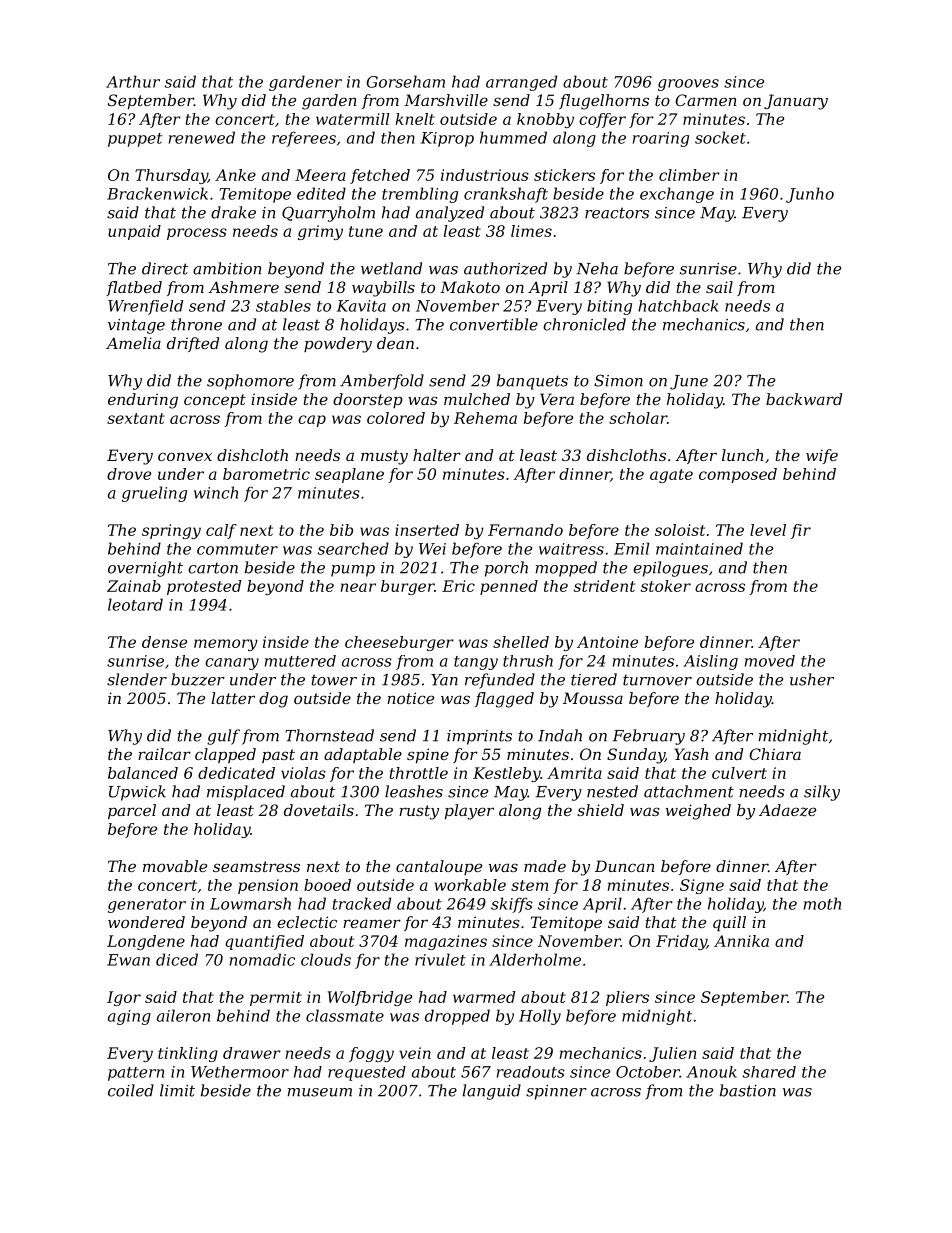 The image size is (952, 1233). I want to click on Brackenwick, so click(157, 193).
